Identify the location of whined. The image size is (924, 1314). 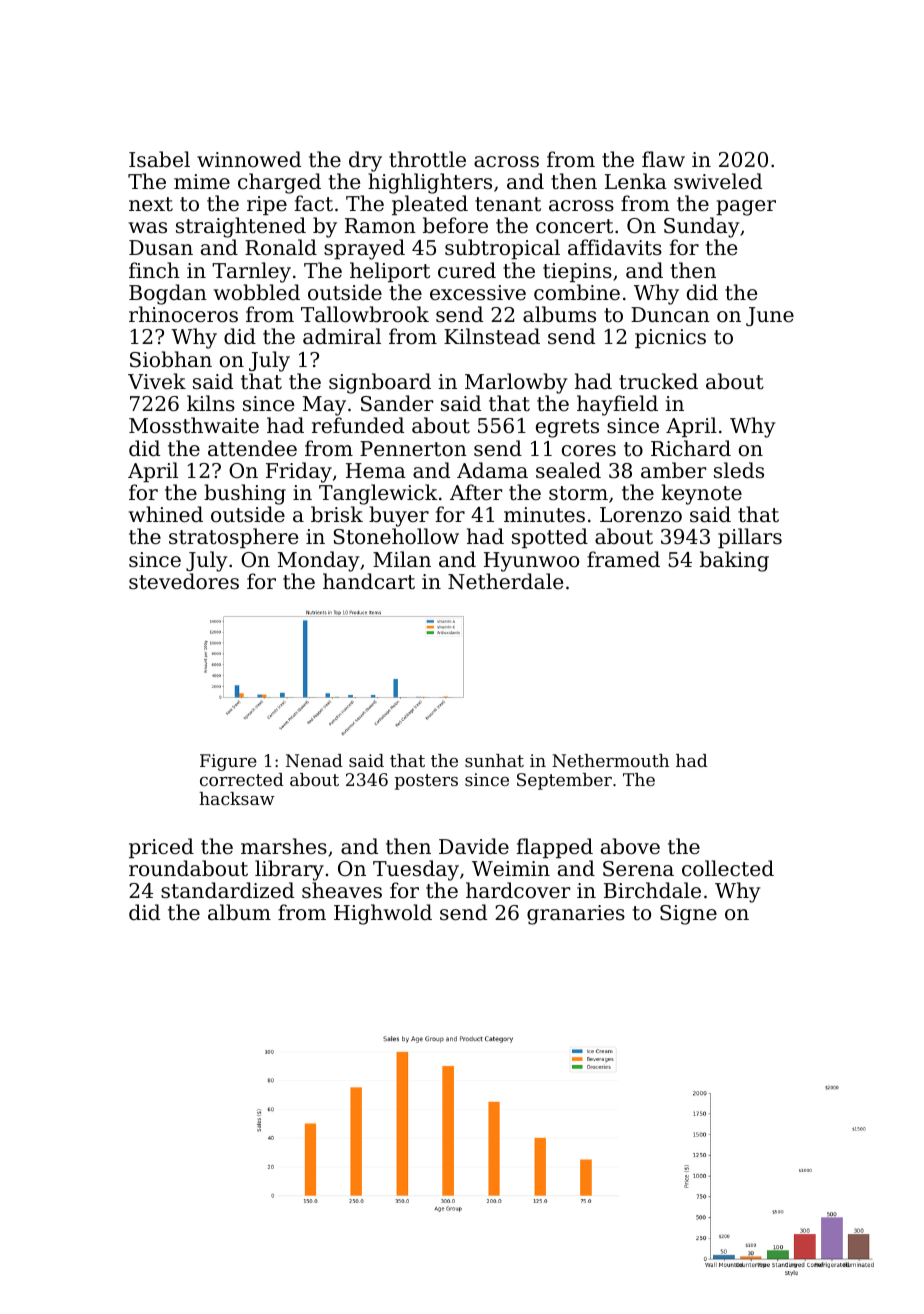
(166, 514).
